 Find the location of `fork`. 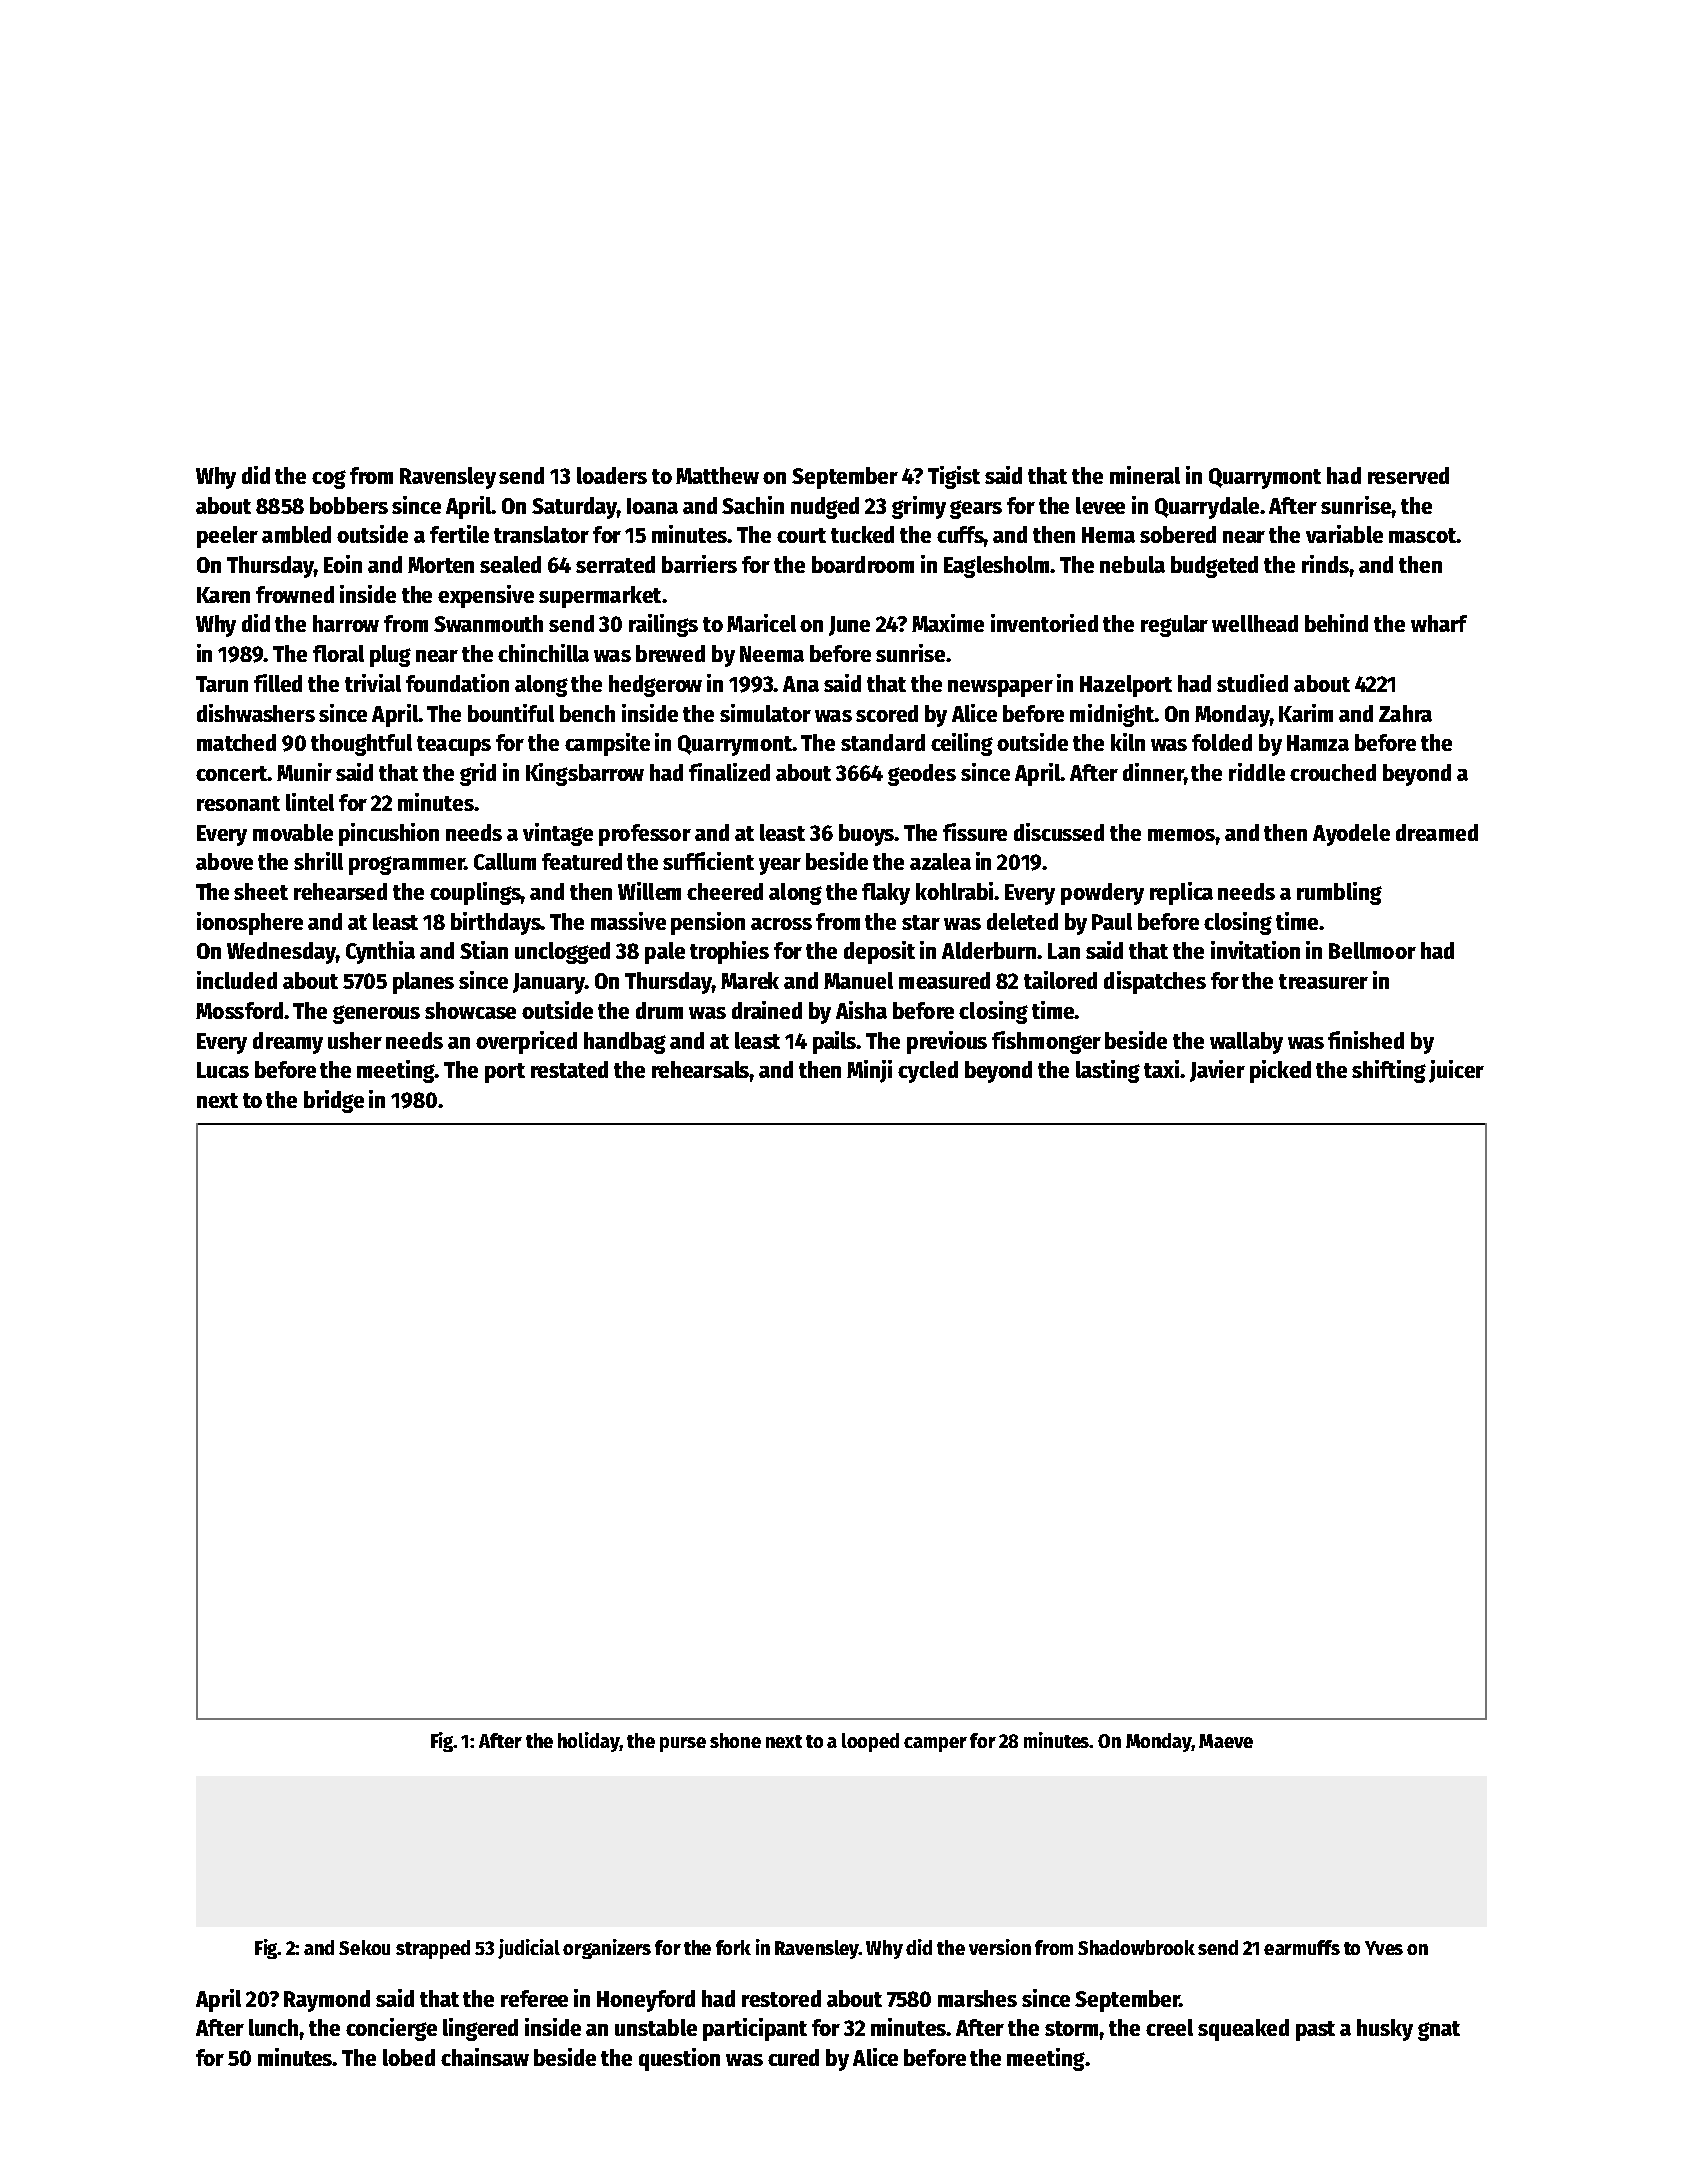

fork is located at coordinates (733, 1947).
